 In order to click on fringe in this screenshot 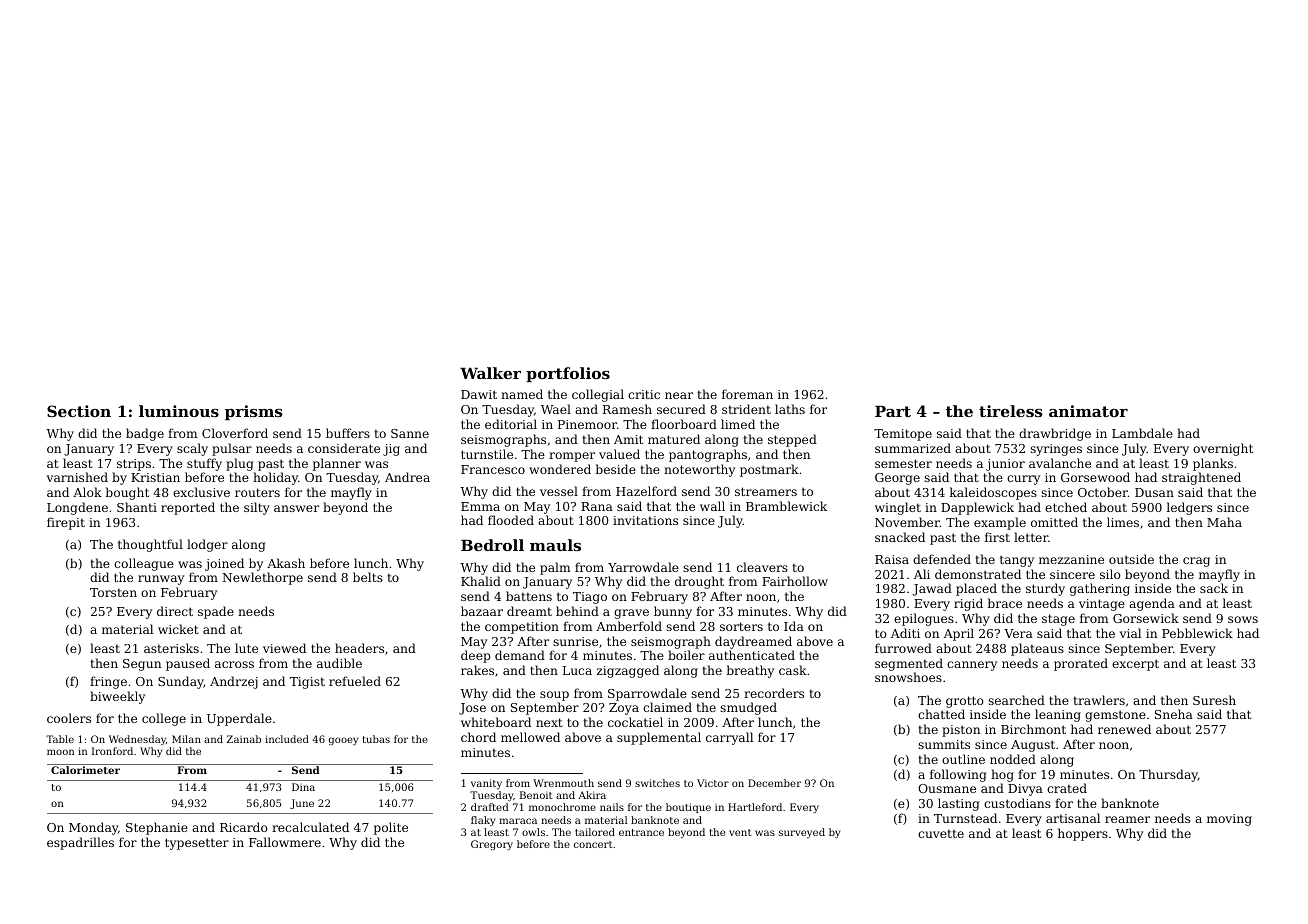, I will do `click(108, 682)`.
